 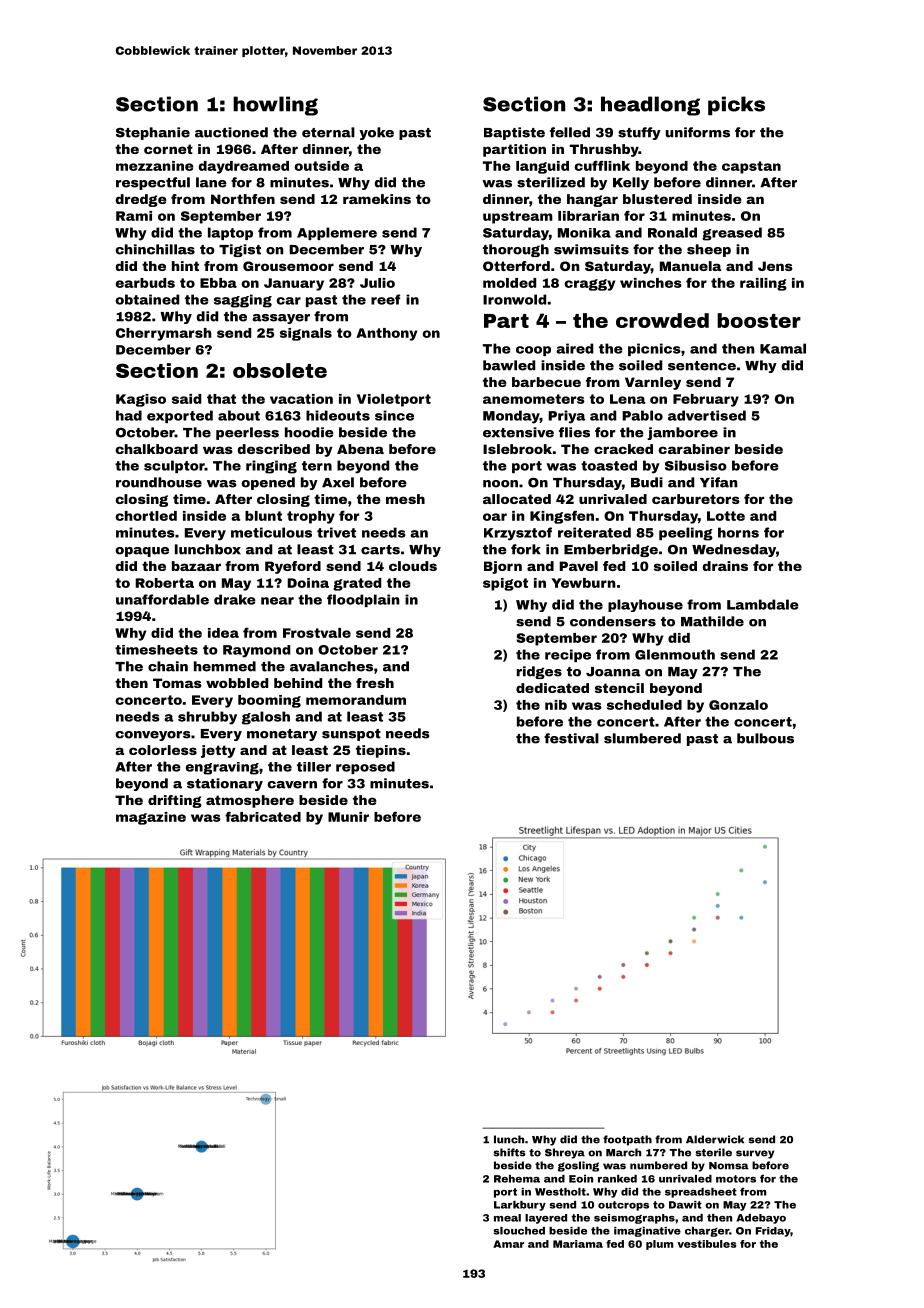 What do you see at coordinates (363, 600) in the screenshot?
I see `floodplain` at bounding box center [363, 600].
